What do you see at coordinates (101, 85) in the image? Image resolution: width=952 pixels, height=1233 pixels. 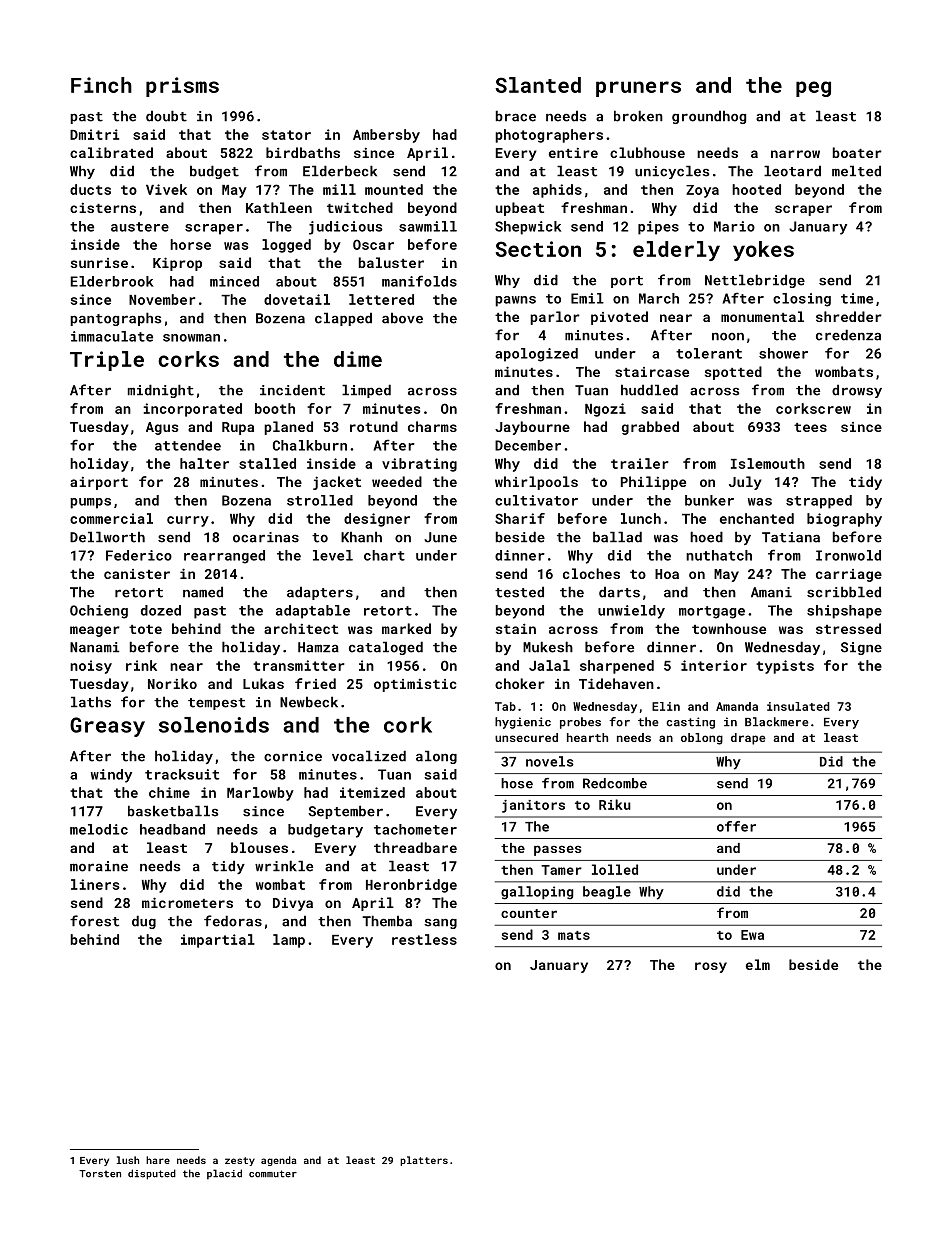 I see `Finch` at bounding box center [101, 85].
